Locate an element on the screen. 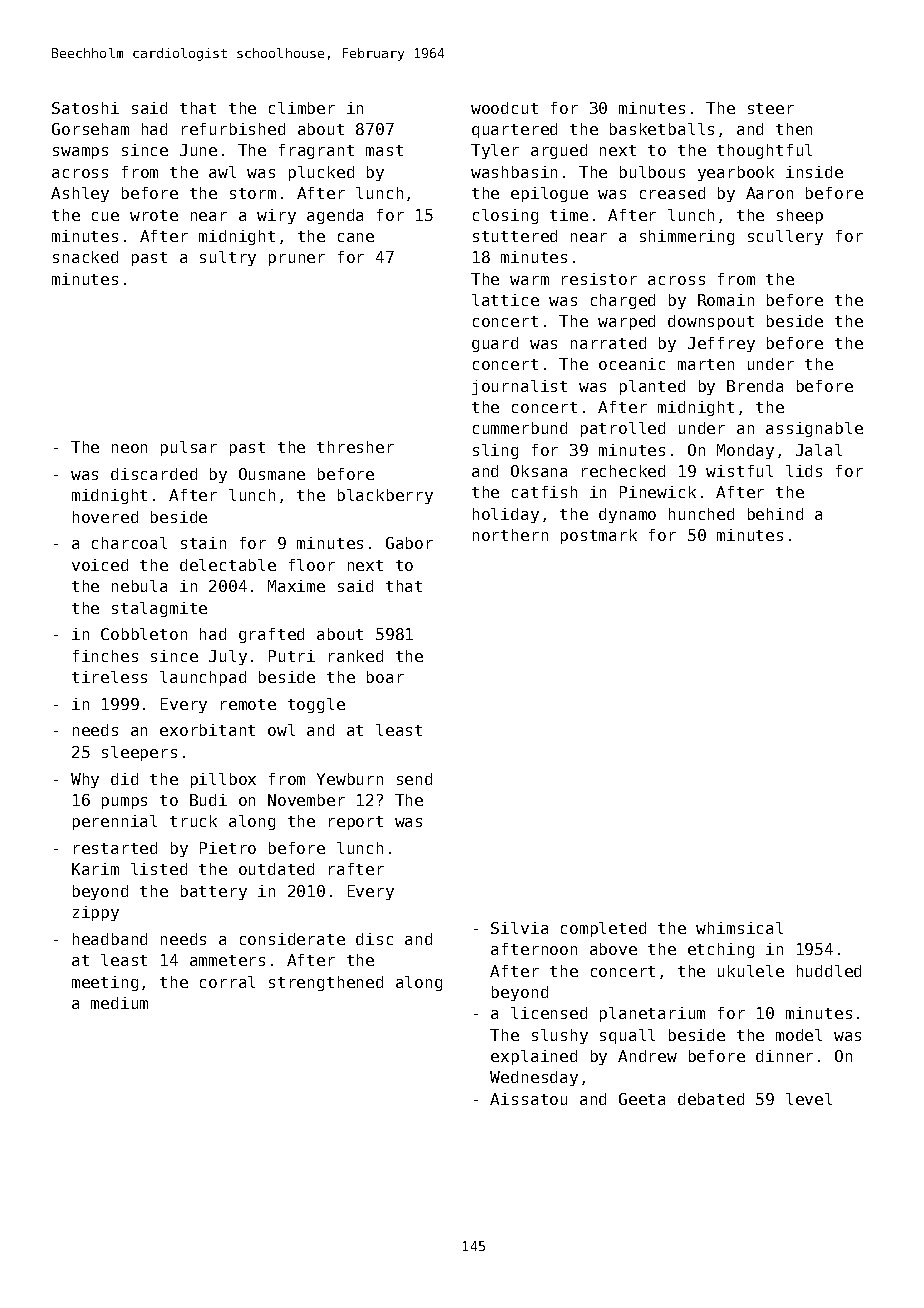 The height and width of the screenshot is (1308, 924). send is located at coordinates (414, 779).
